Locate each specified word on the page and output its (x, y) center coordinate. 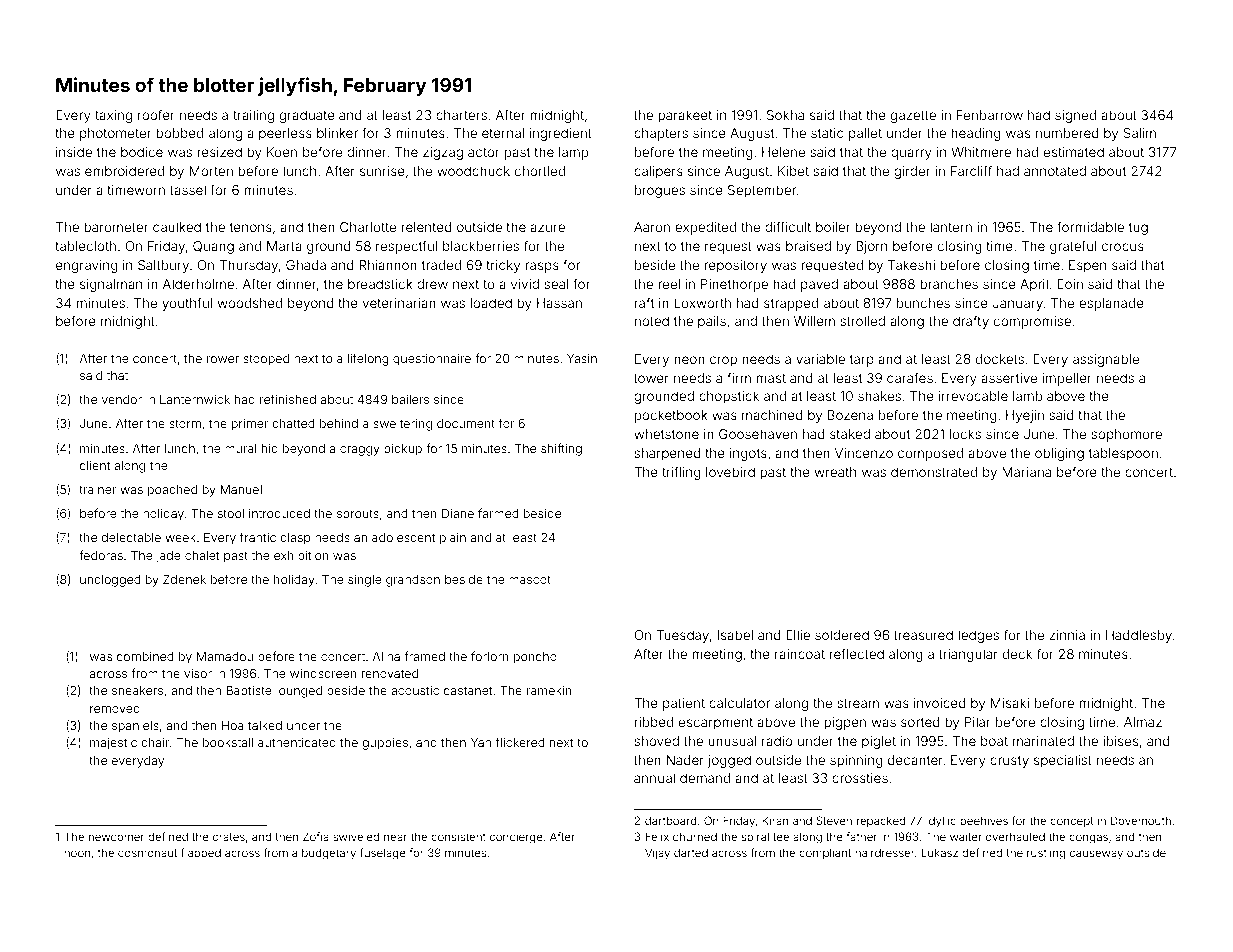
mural (240, 448)
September (762, 191)
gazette (913, 117)
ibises (1120, 741)
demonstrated (934, 472)
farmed (498, 513)
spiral (755, 837)
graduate (307, 116)
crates (229, 837)
